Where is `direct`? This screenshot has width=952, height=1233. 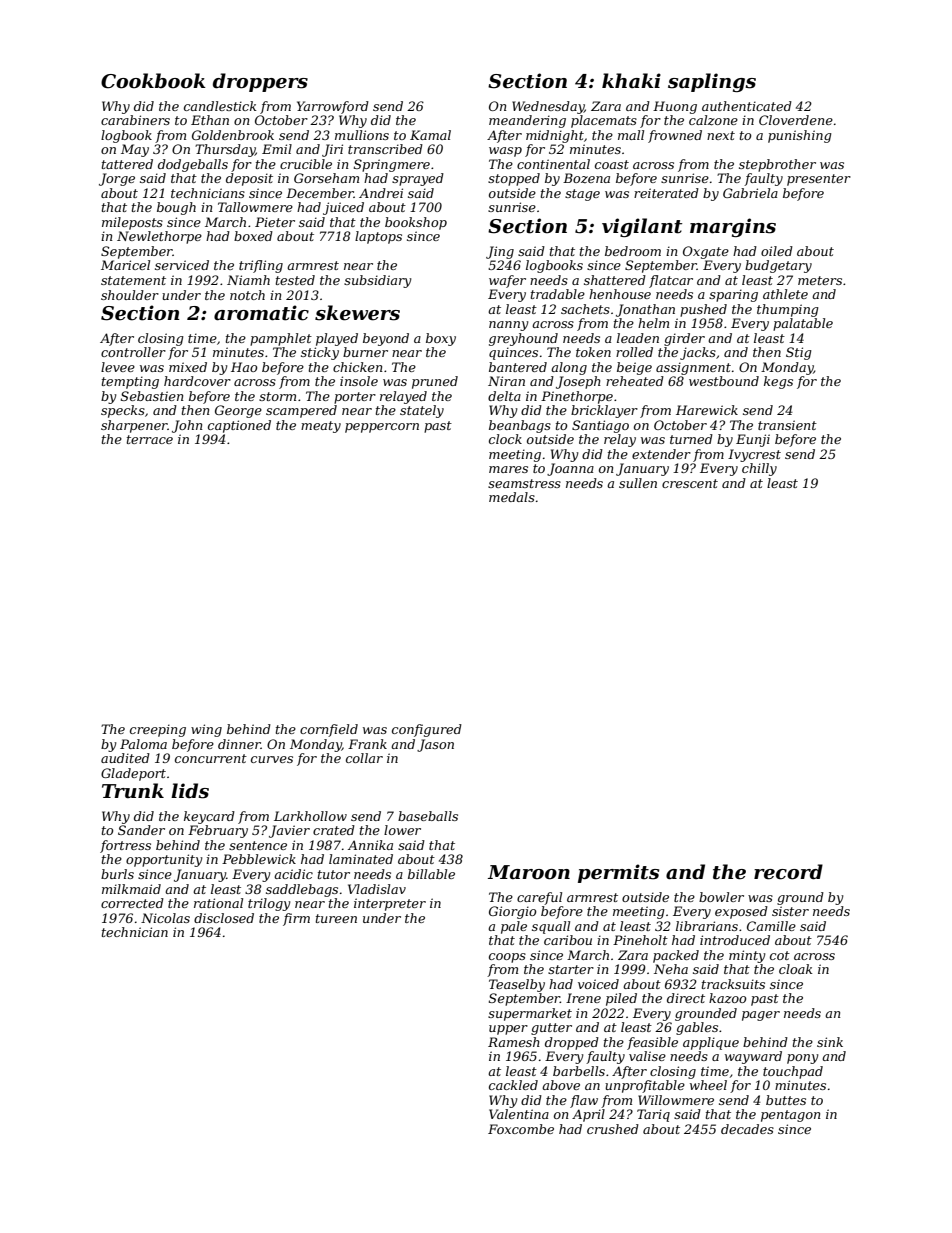
direct is located at coordinates (686, 998).
